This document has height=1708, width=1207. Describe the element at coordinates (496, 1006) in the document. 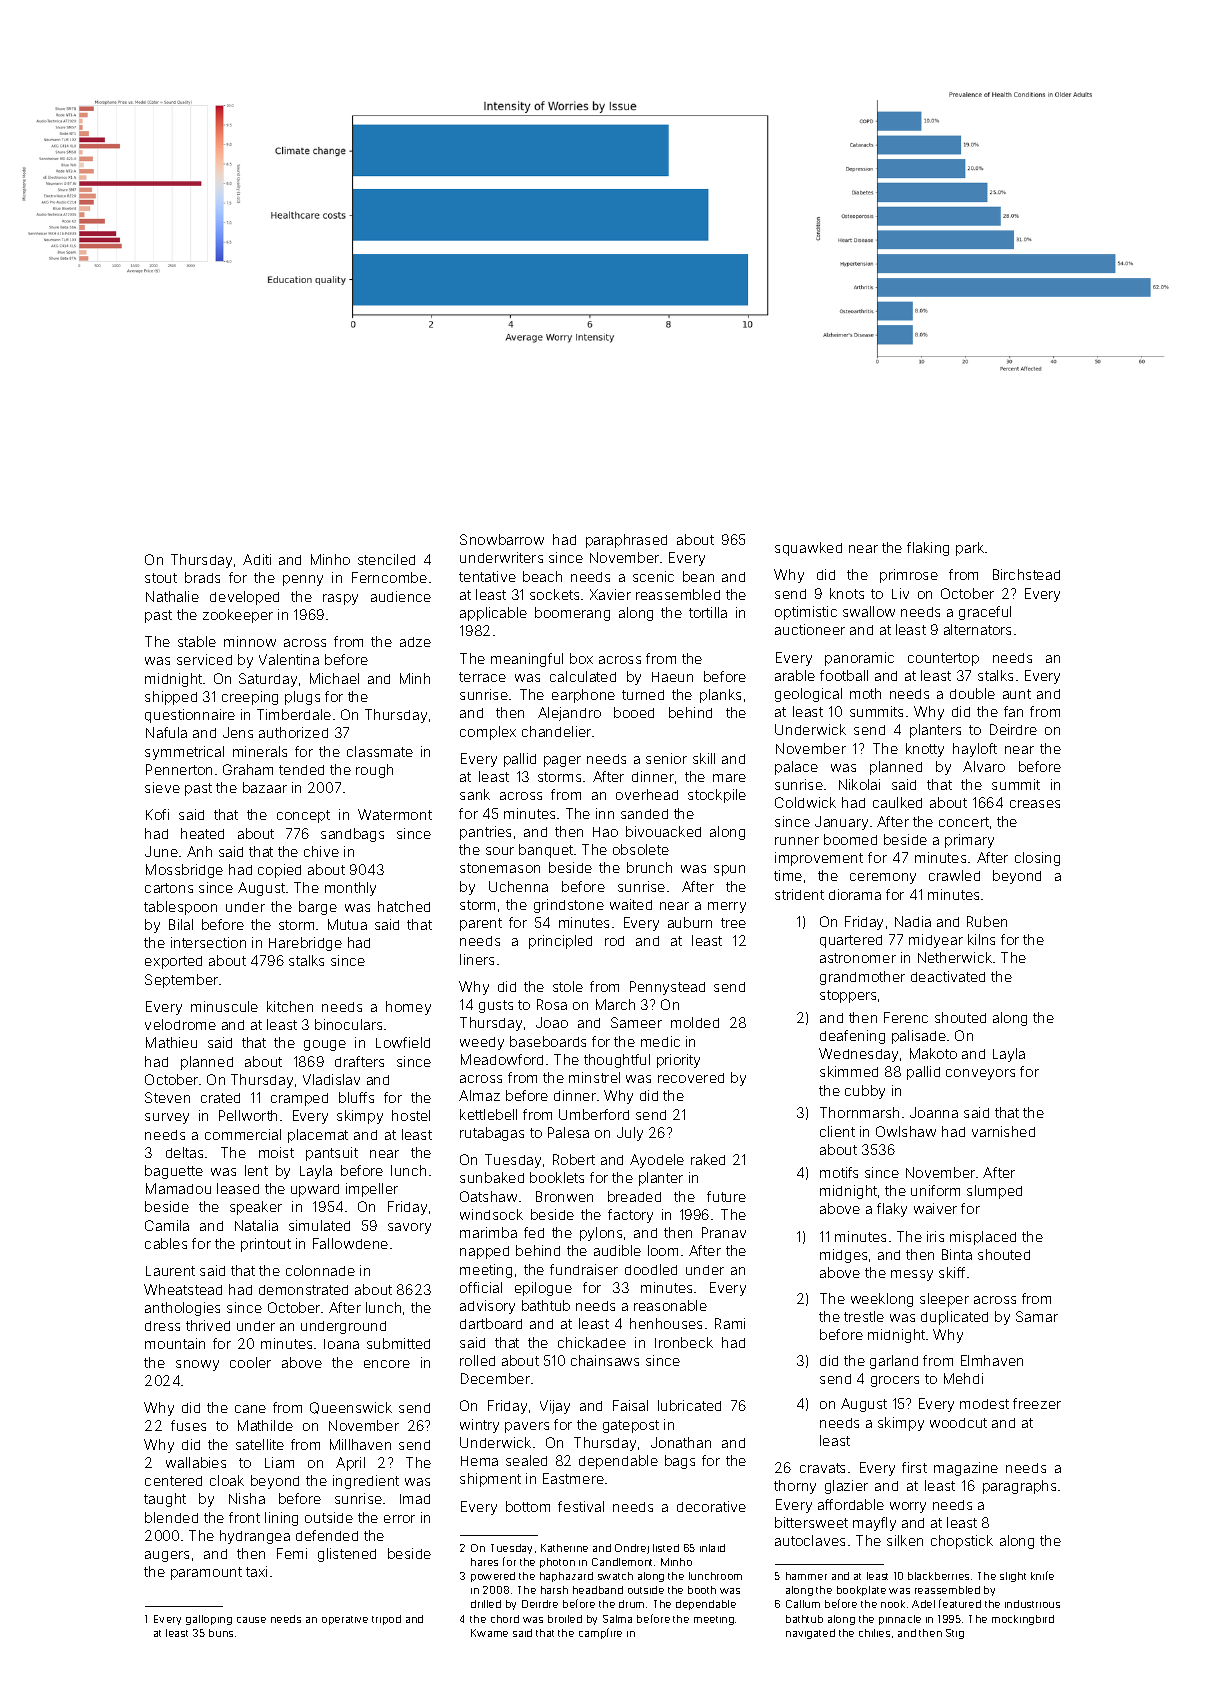

I see `gusts` at that location.
